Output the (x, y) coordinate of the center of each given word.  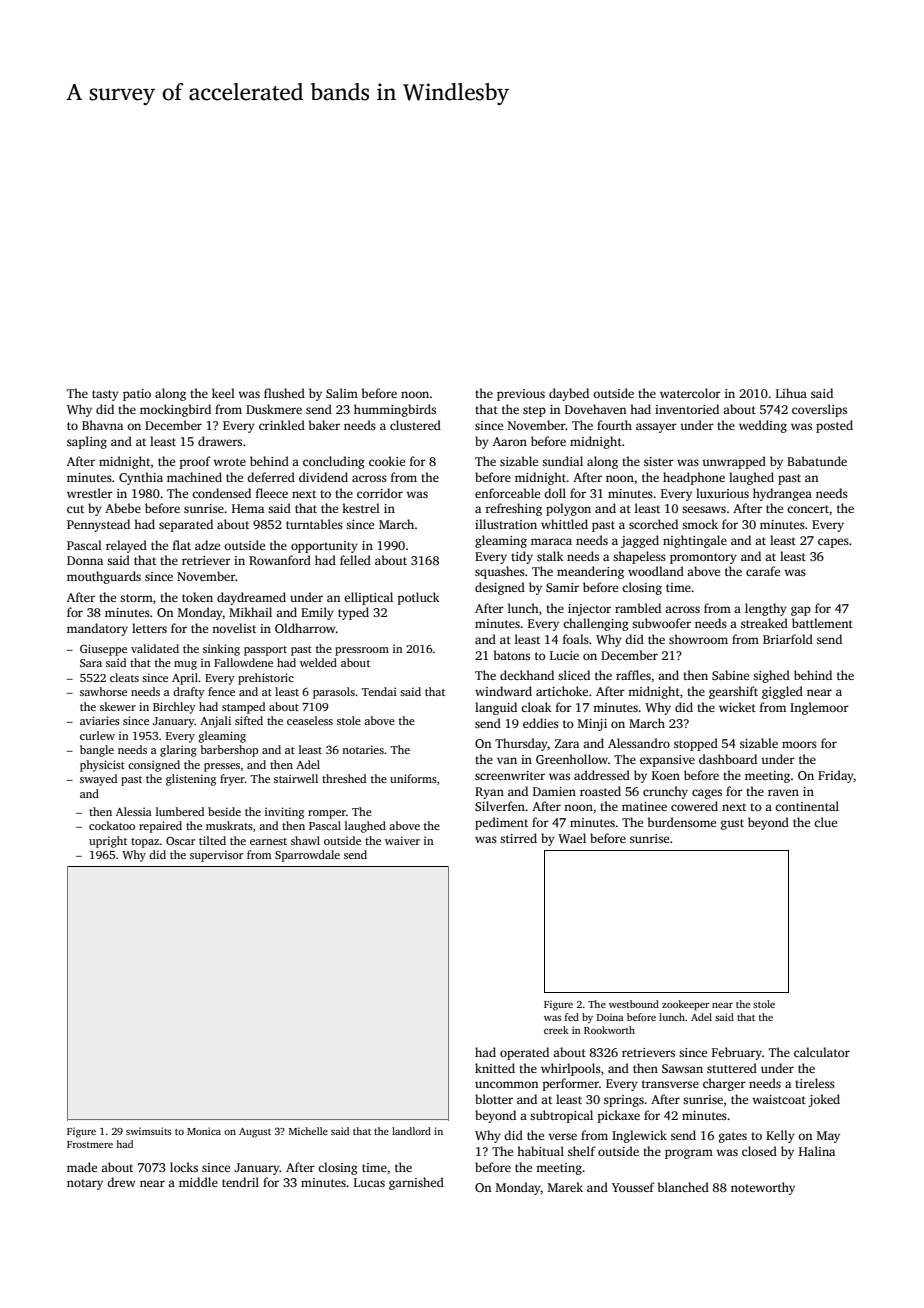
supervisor (216, 856)
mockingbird (175, 410)
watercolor (690, 393)
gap (801, 611)
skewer (118, 706)
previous (521, 395)
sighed (771, 676)
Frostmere (90, 1144)
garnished (416, 1183)
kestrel (361, 508)
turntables (314, 524)
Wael (572, 838)
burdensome (682, 822)
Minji (592, 725)
